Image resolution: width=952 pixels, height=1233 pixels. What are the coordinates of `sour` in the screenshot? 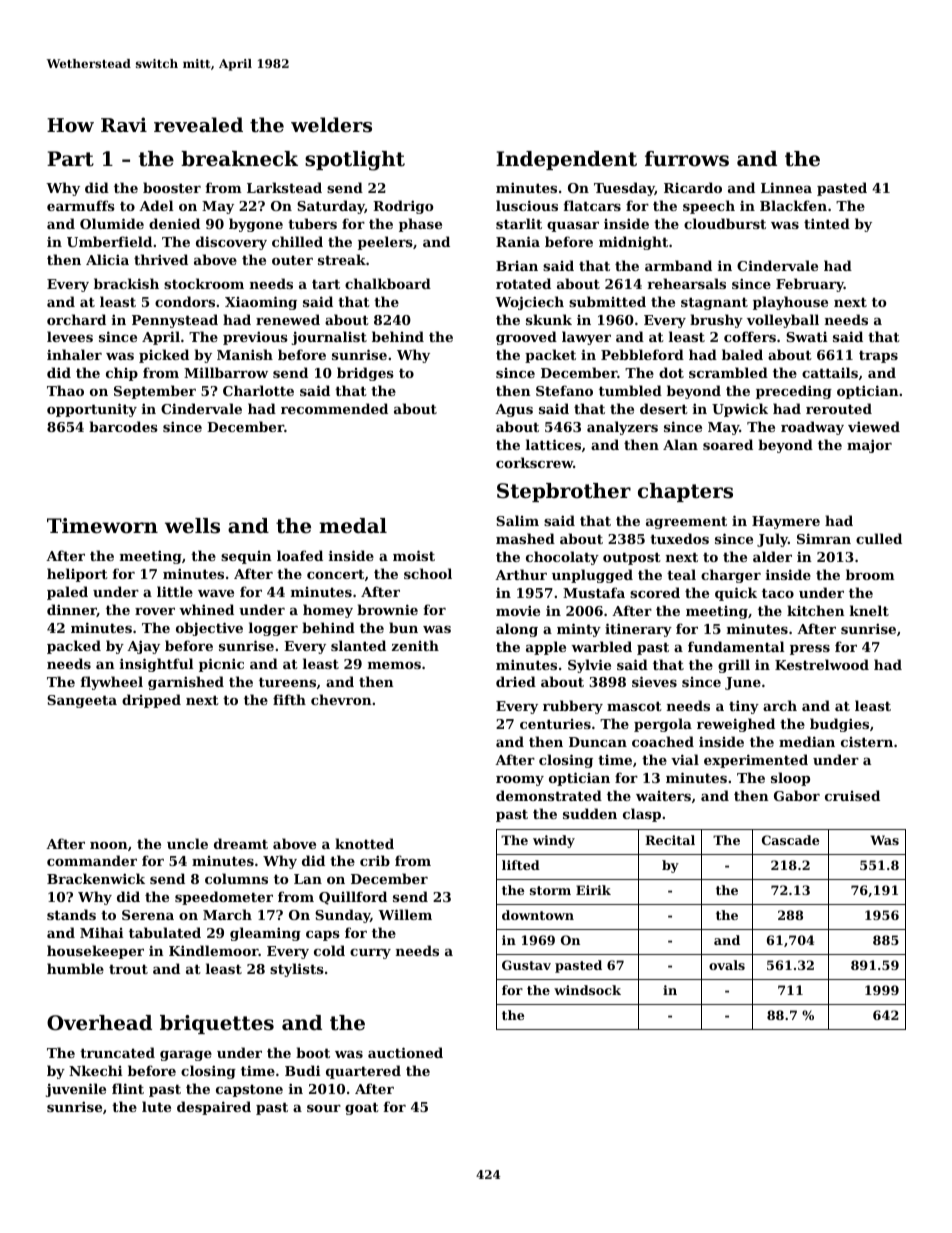 It's located at (324, 1108).
